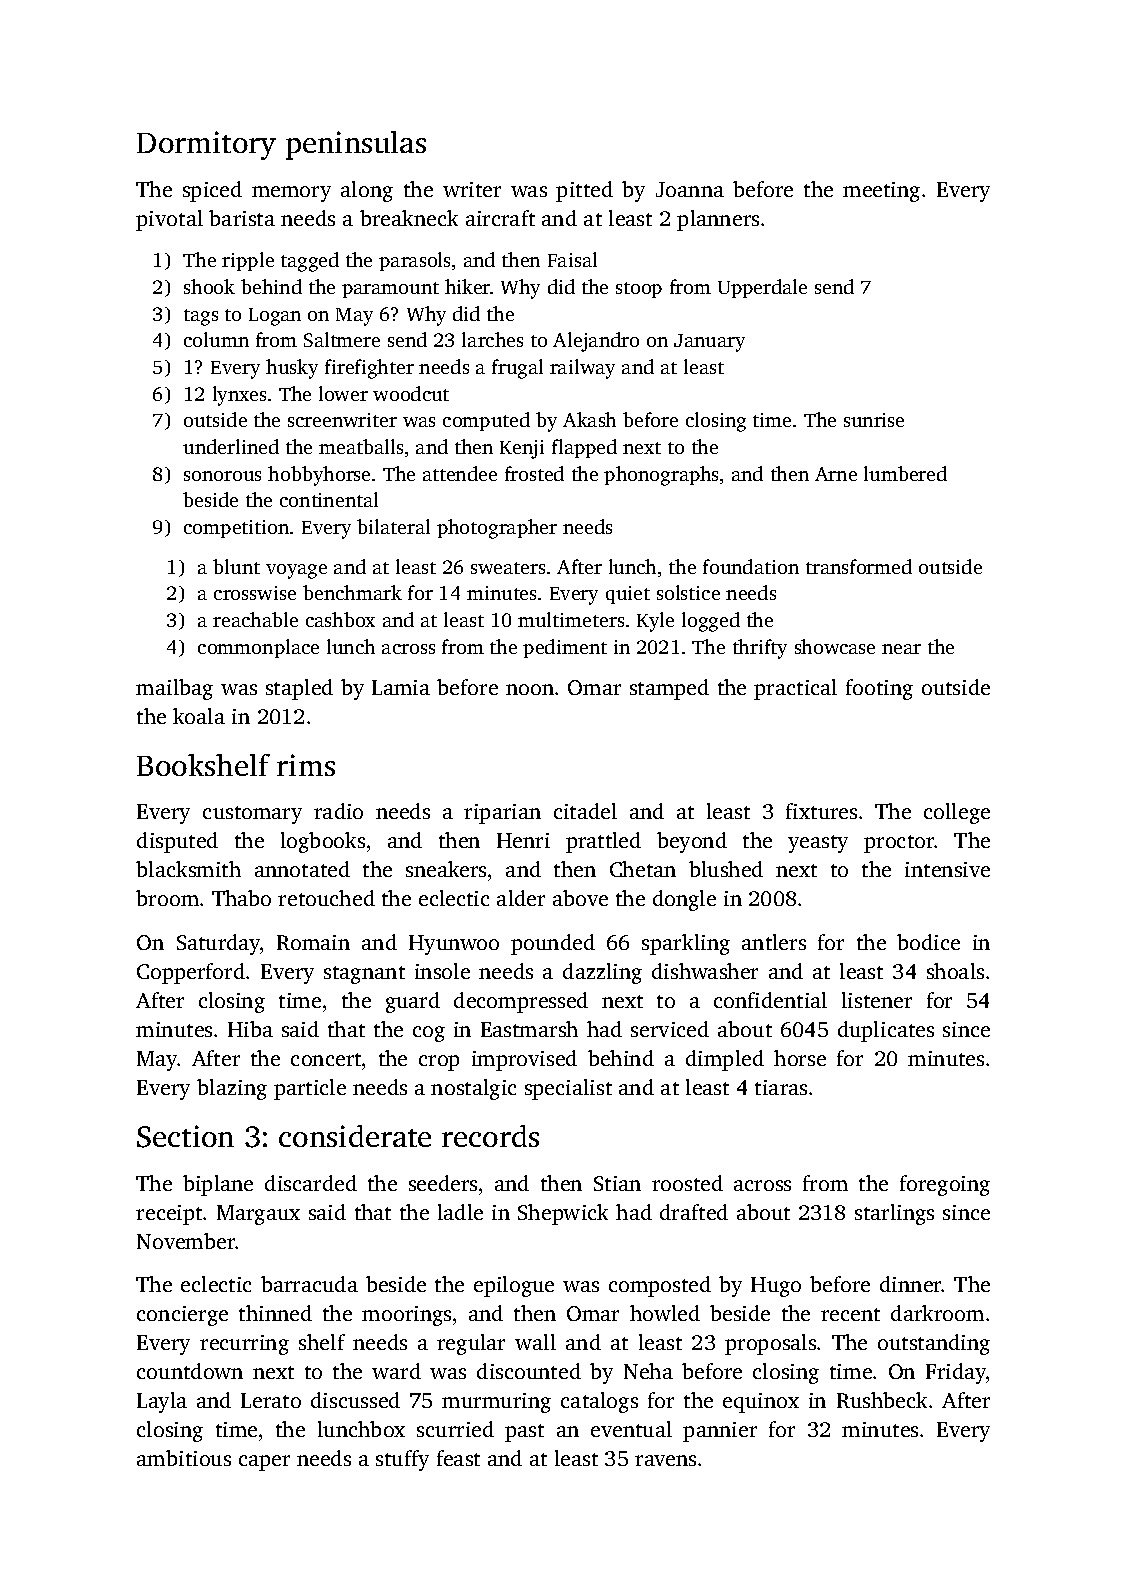  What do you see at coordinates (218, 1185) in the screenshot?
I see `biplane` at bounding box center [218, 1185].
